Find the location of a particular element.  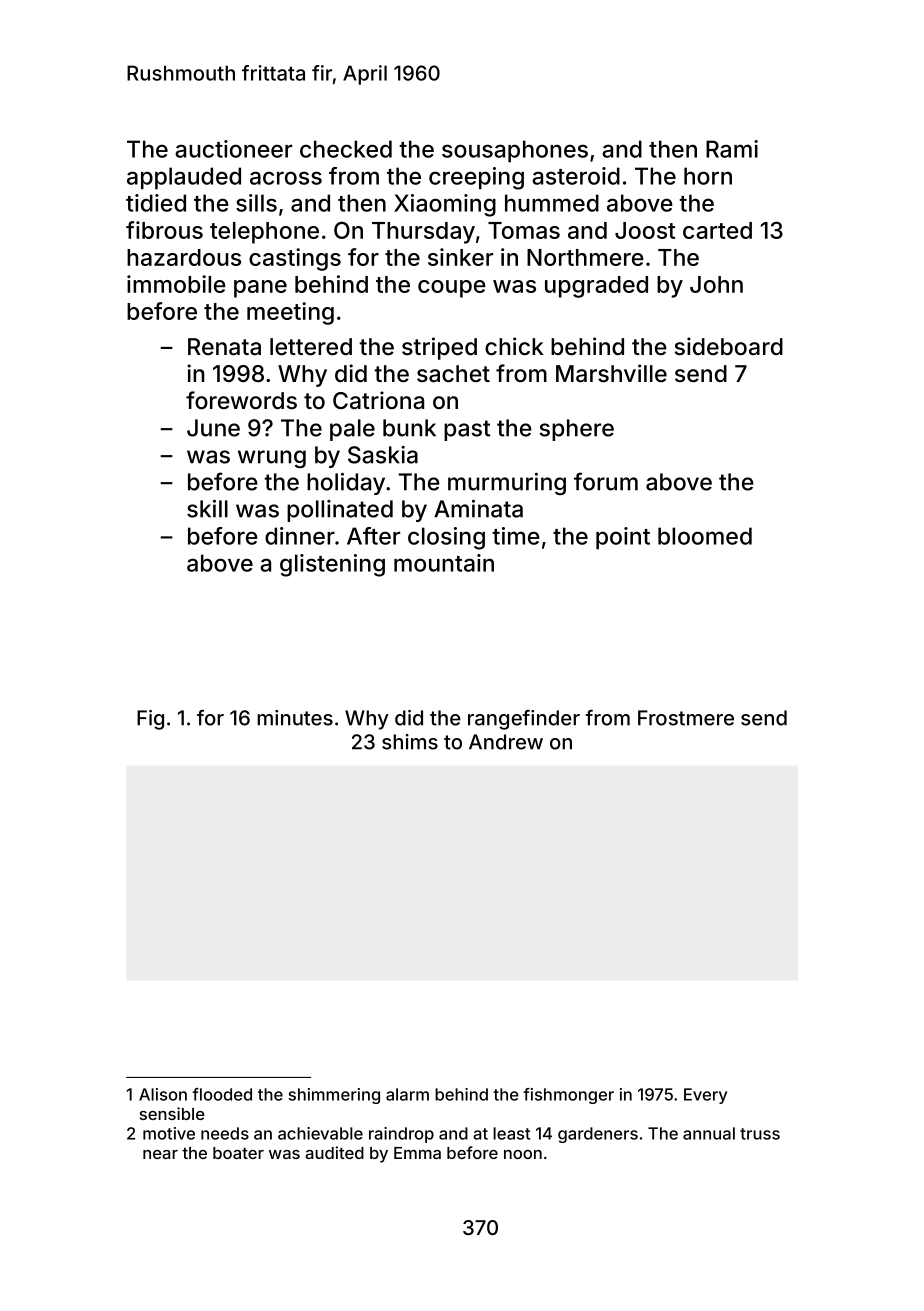

applauded is located at coordinates (184, 178).
